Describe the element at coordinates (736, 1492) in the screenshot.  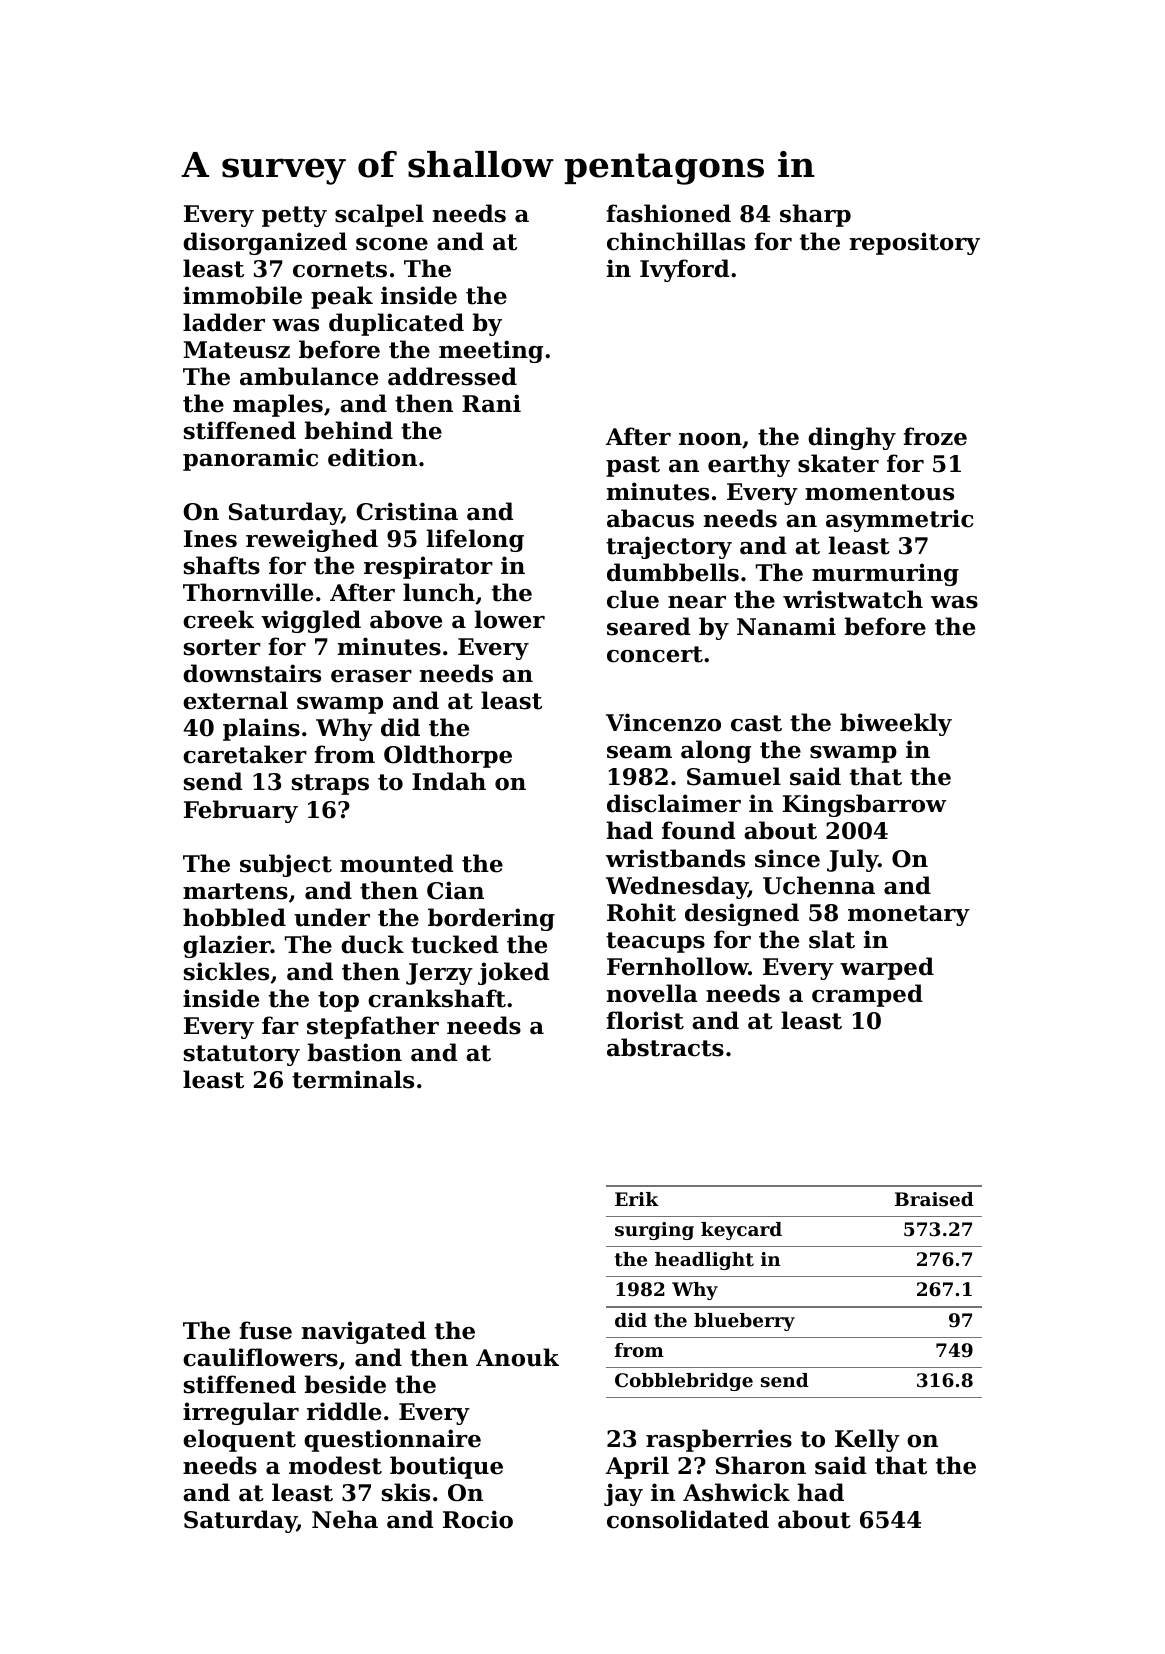
I see `Ashwick` at that location.
